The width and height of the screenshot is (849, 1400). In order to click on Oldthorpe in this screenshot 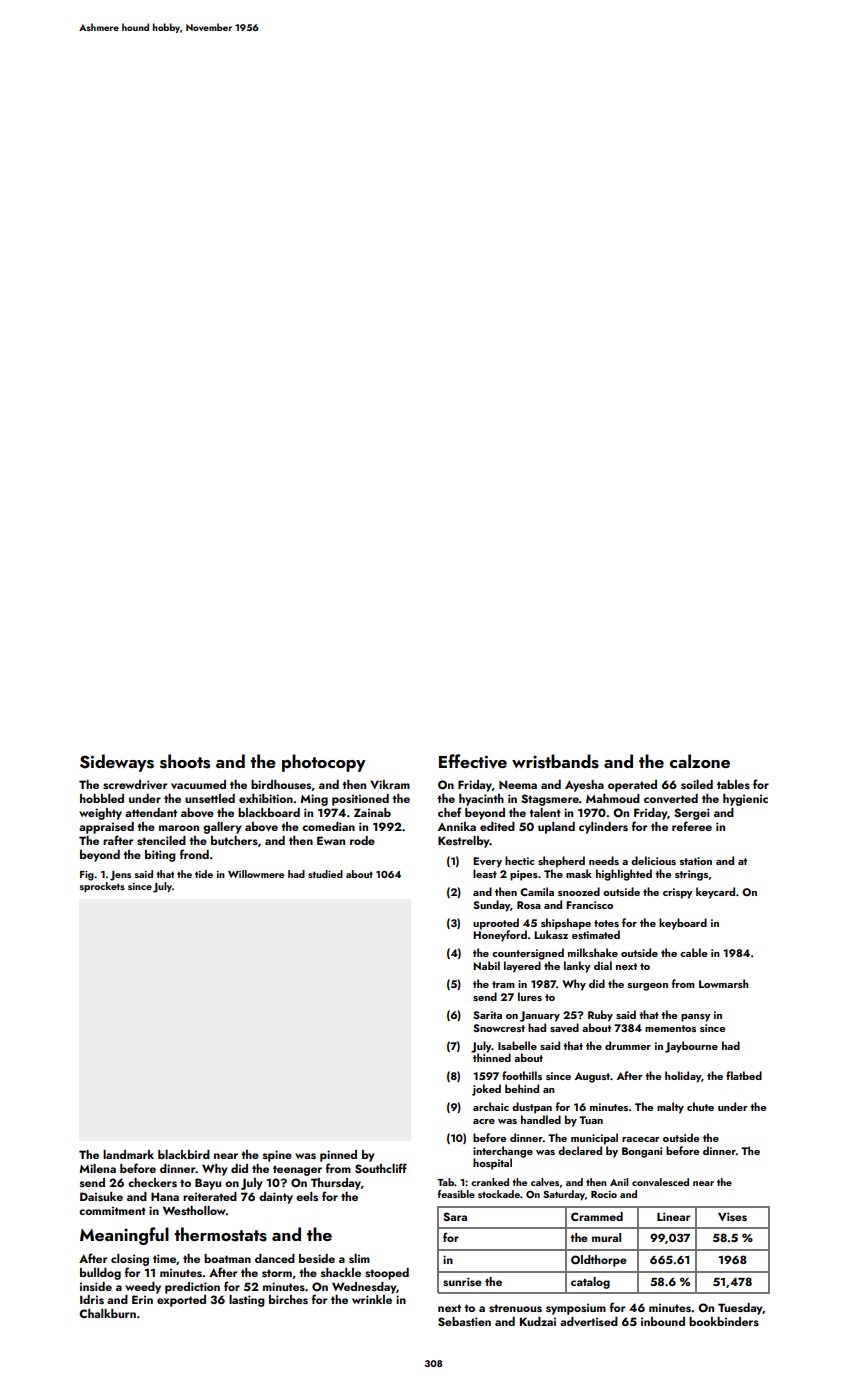, I will do `click(599, 1261)`.
